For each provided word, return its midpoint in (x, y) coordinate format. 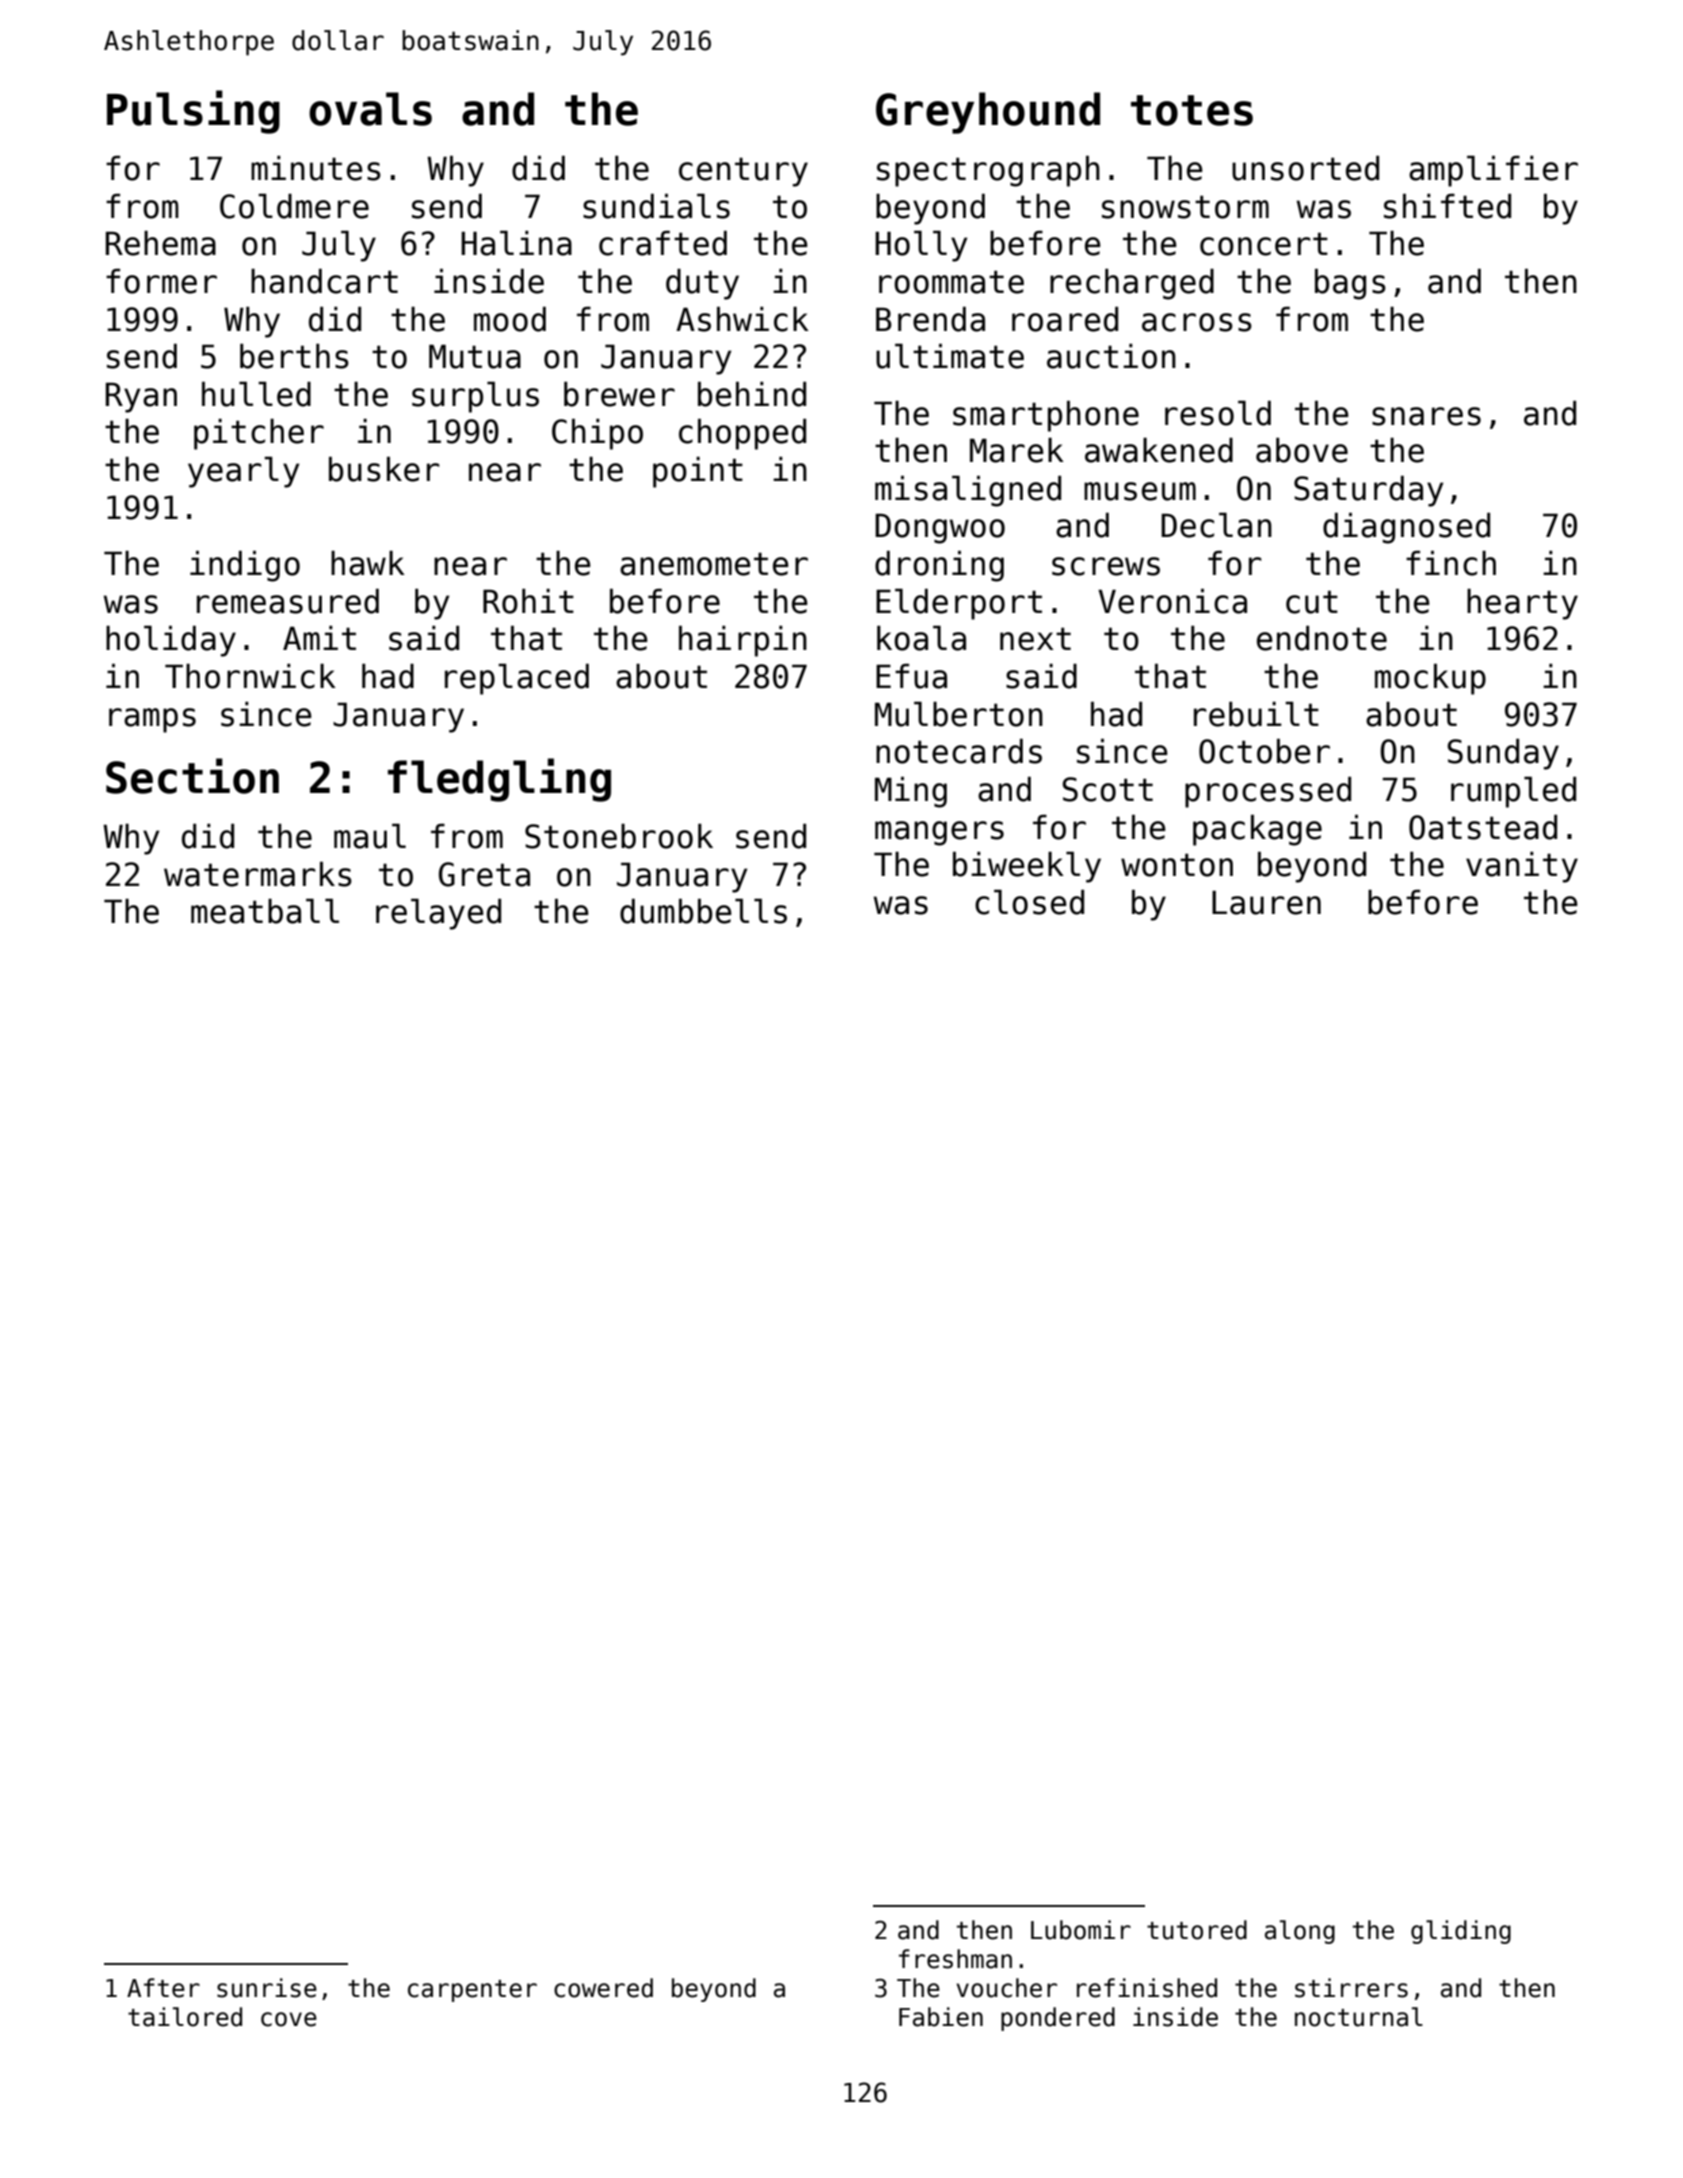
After (163, 1988)
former (161, 281)
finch (1451, 563)
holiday (171, 641)
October (1264, 751)
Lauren (1266, 902)
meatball (265, 911)
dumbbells (703, 911)
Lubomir (1081, 1930)
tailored (185, 2017)
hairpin (743, 641)
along (1300, 1932)
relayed (438, 914)
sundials (656, 206)
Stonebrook (619, 836)
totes (1192, 110)
